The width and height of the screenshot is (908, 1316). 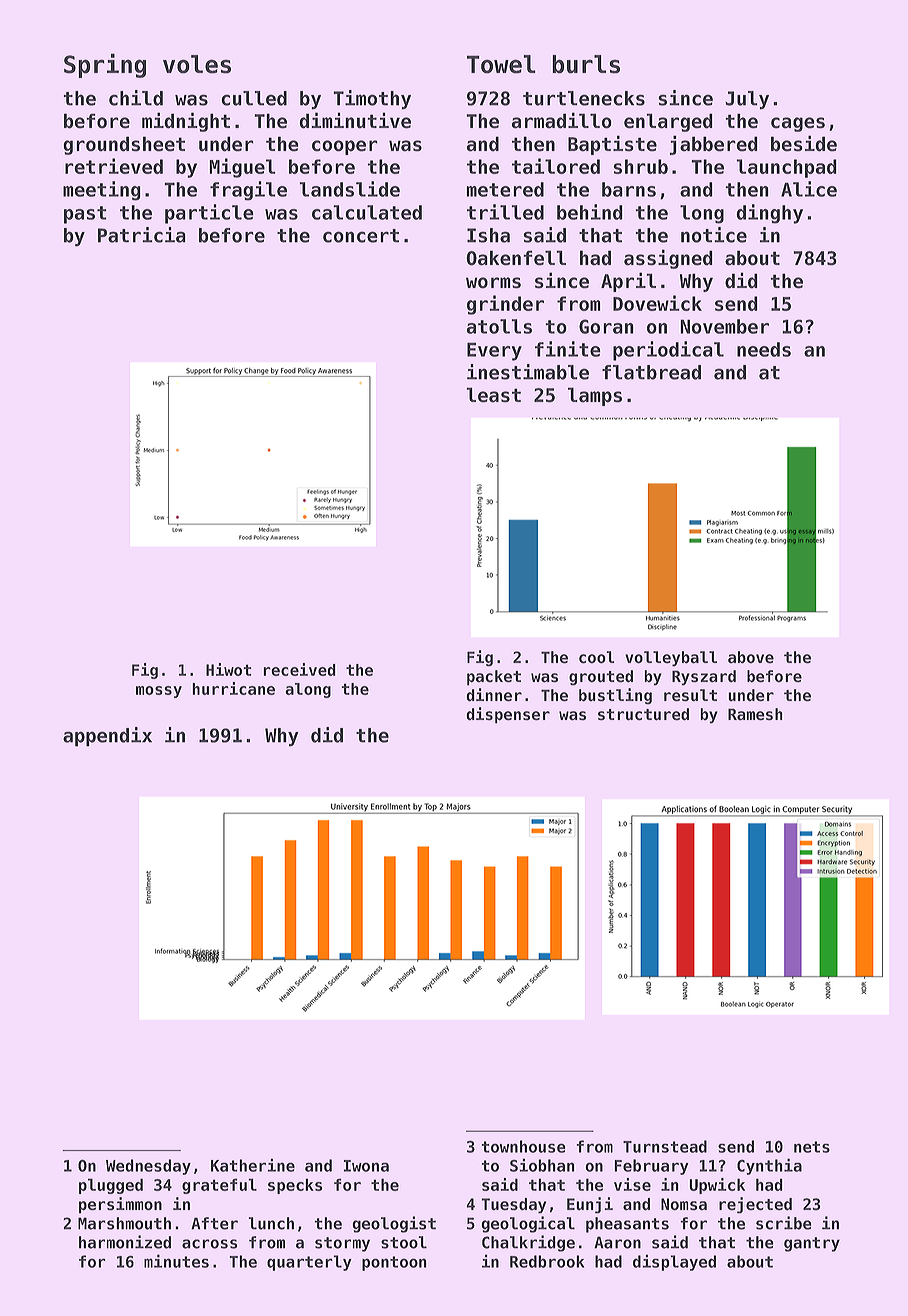 What do you see at coordinates (142, 235) in the screenshot?
I see `Patricia` at bounding box center [142, 235].
